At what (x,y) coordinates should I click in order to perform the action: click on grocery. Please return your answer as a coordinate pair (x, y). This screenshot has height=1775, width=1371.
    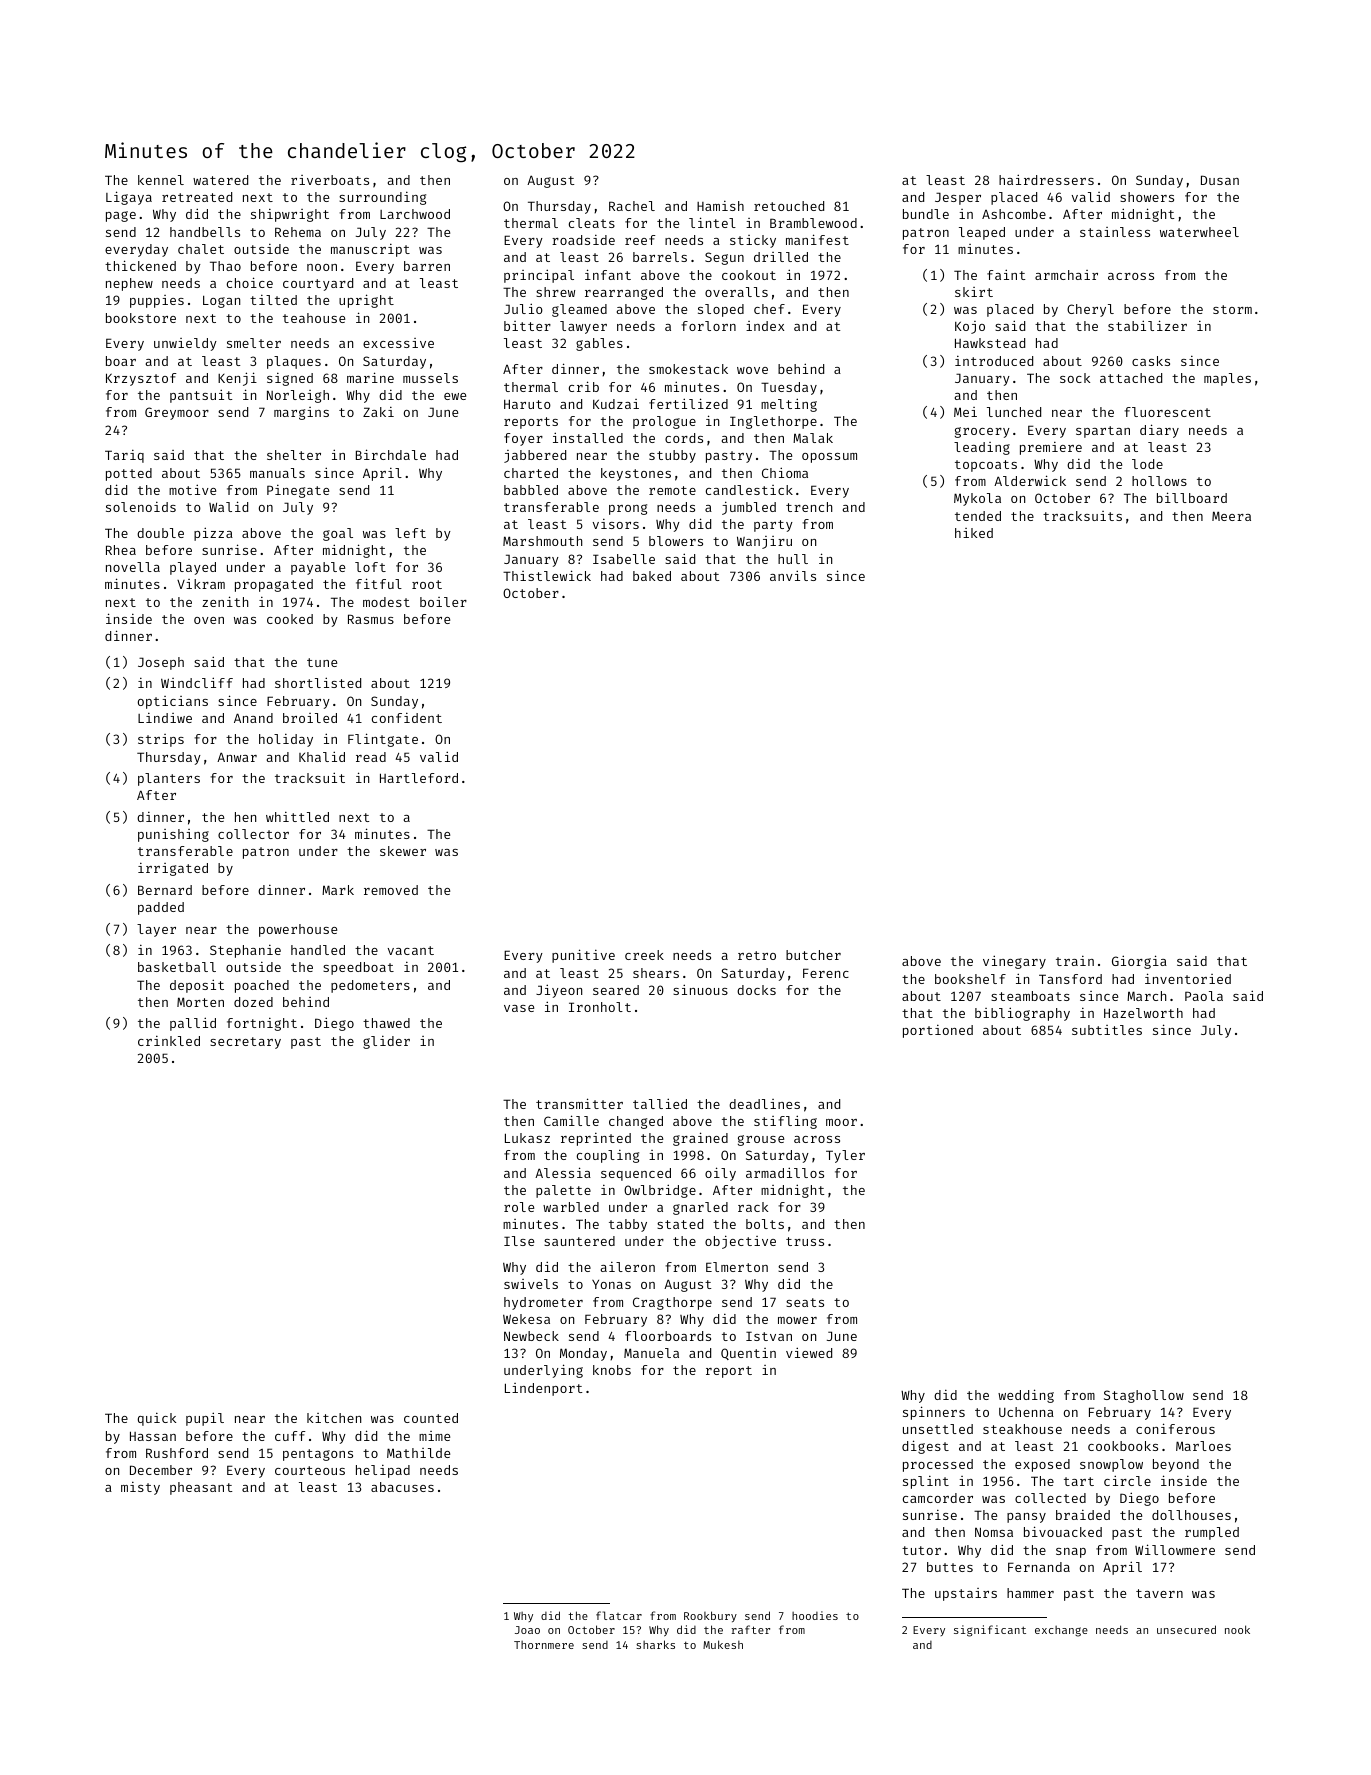
    Looking at the image, I should click on (982, 432).
